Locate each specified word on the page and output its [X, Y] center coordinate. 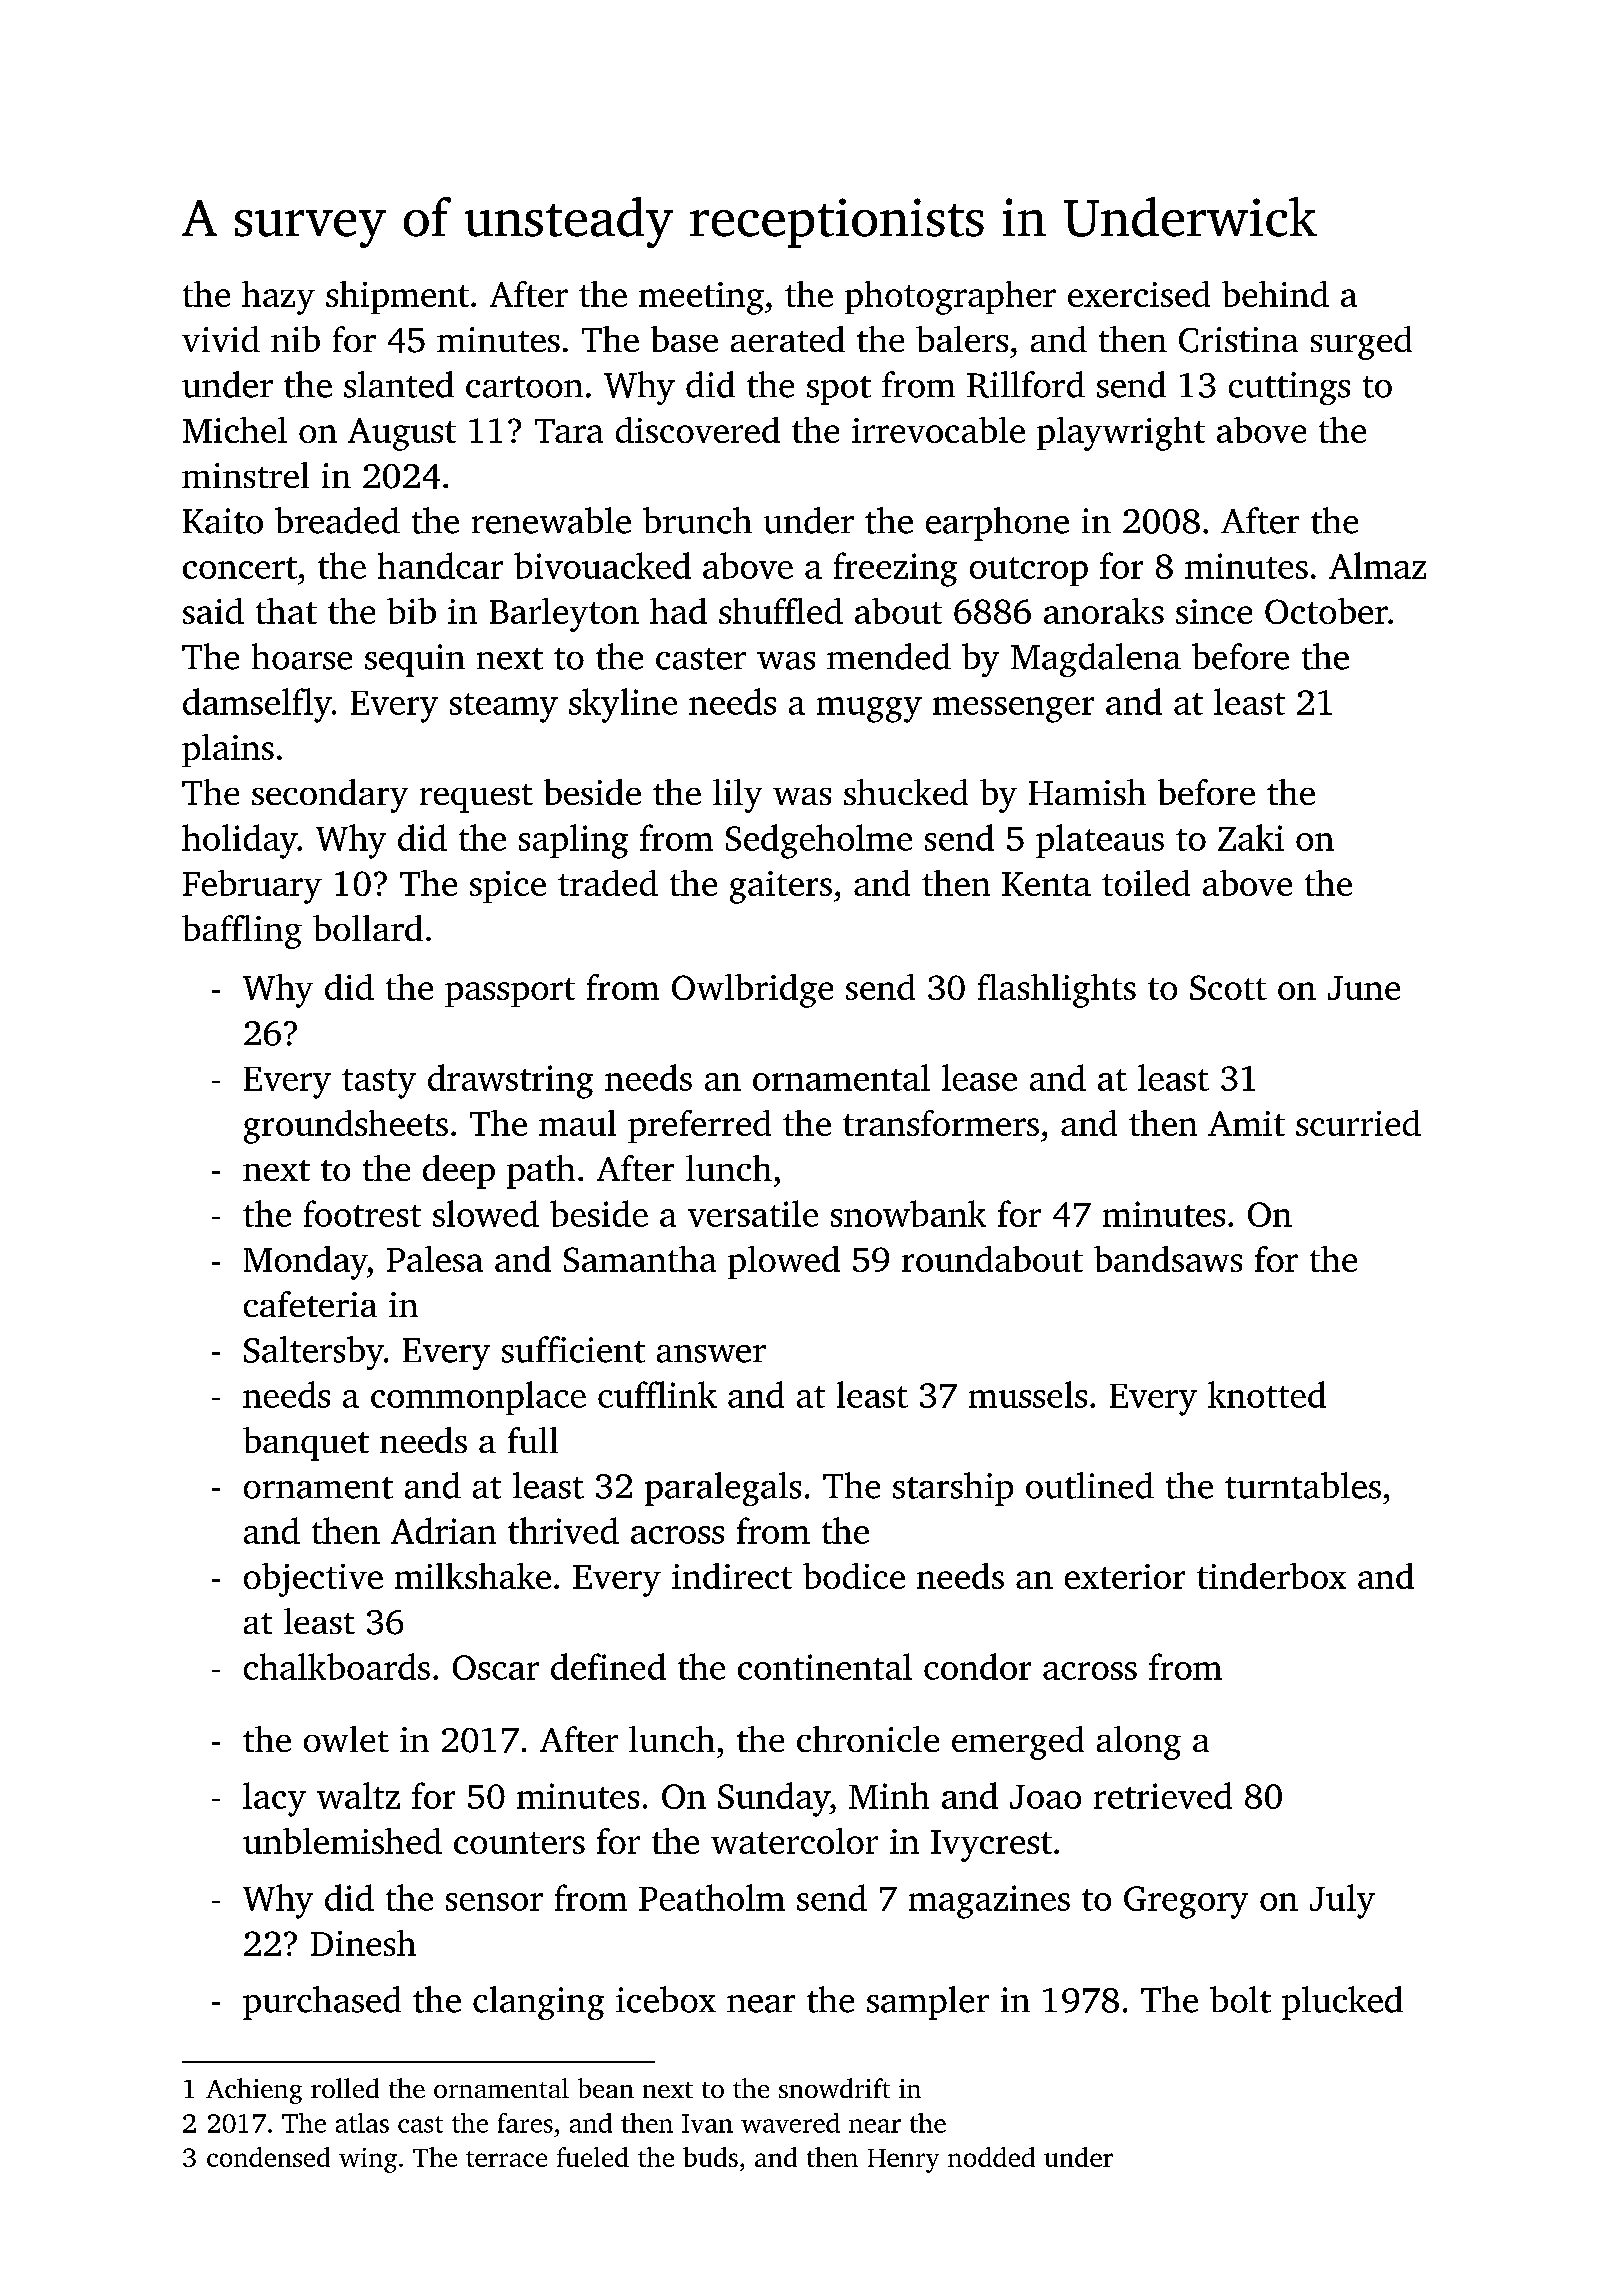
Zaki [1251, 837]
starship [953, 1489]
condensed [268, 2157]
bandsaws [1168, 1259]
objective [313, 1580]
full [533, 1440]
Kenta [1046, 884]
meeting [701, 298]
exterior [1125, 1576]
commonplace [478, 1398]
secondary [330, 796]
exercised [1139, 294]
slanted [399, 384]
